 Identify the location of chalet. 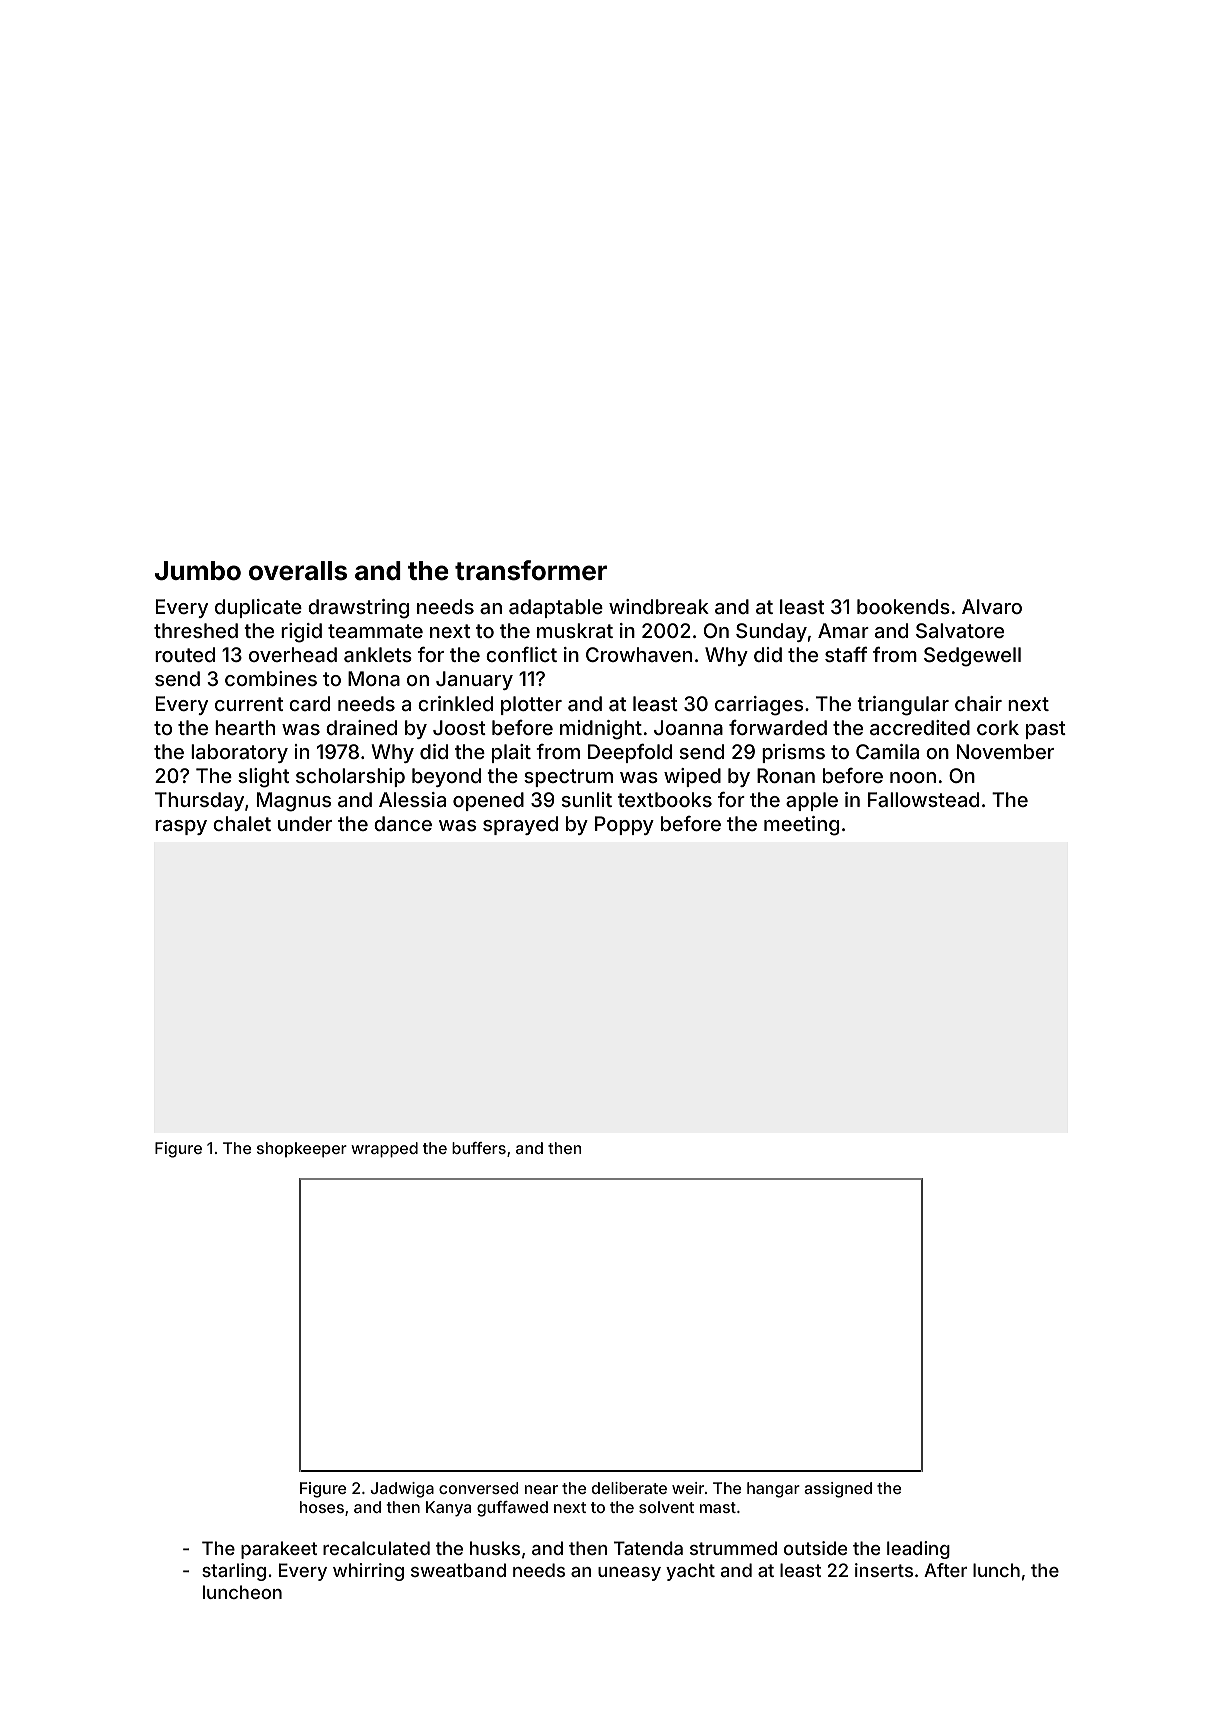
(242, 823).
